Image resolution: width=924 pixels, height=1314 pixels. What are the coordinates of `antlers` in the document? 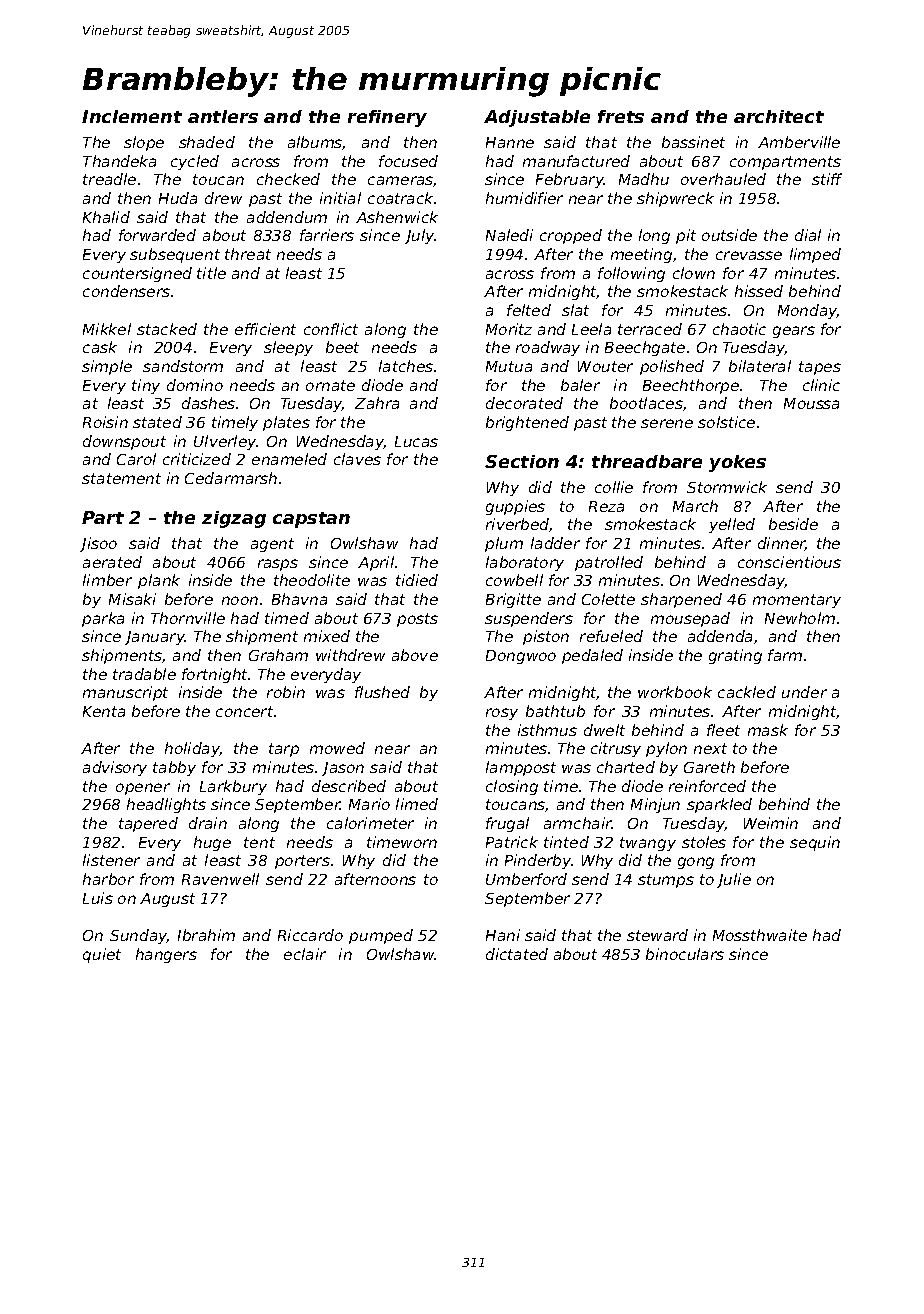 It's located at (223, 116).
